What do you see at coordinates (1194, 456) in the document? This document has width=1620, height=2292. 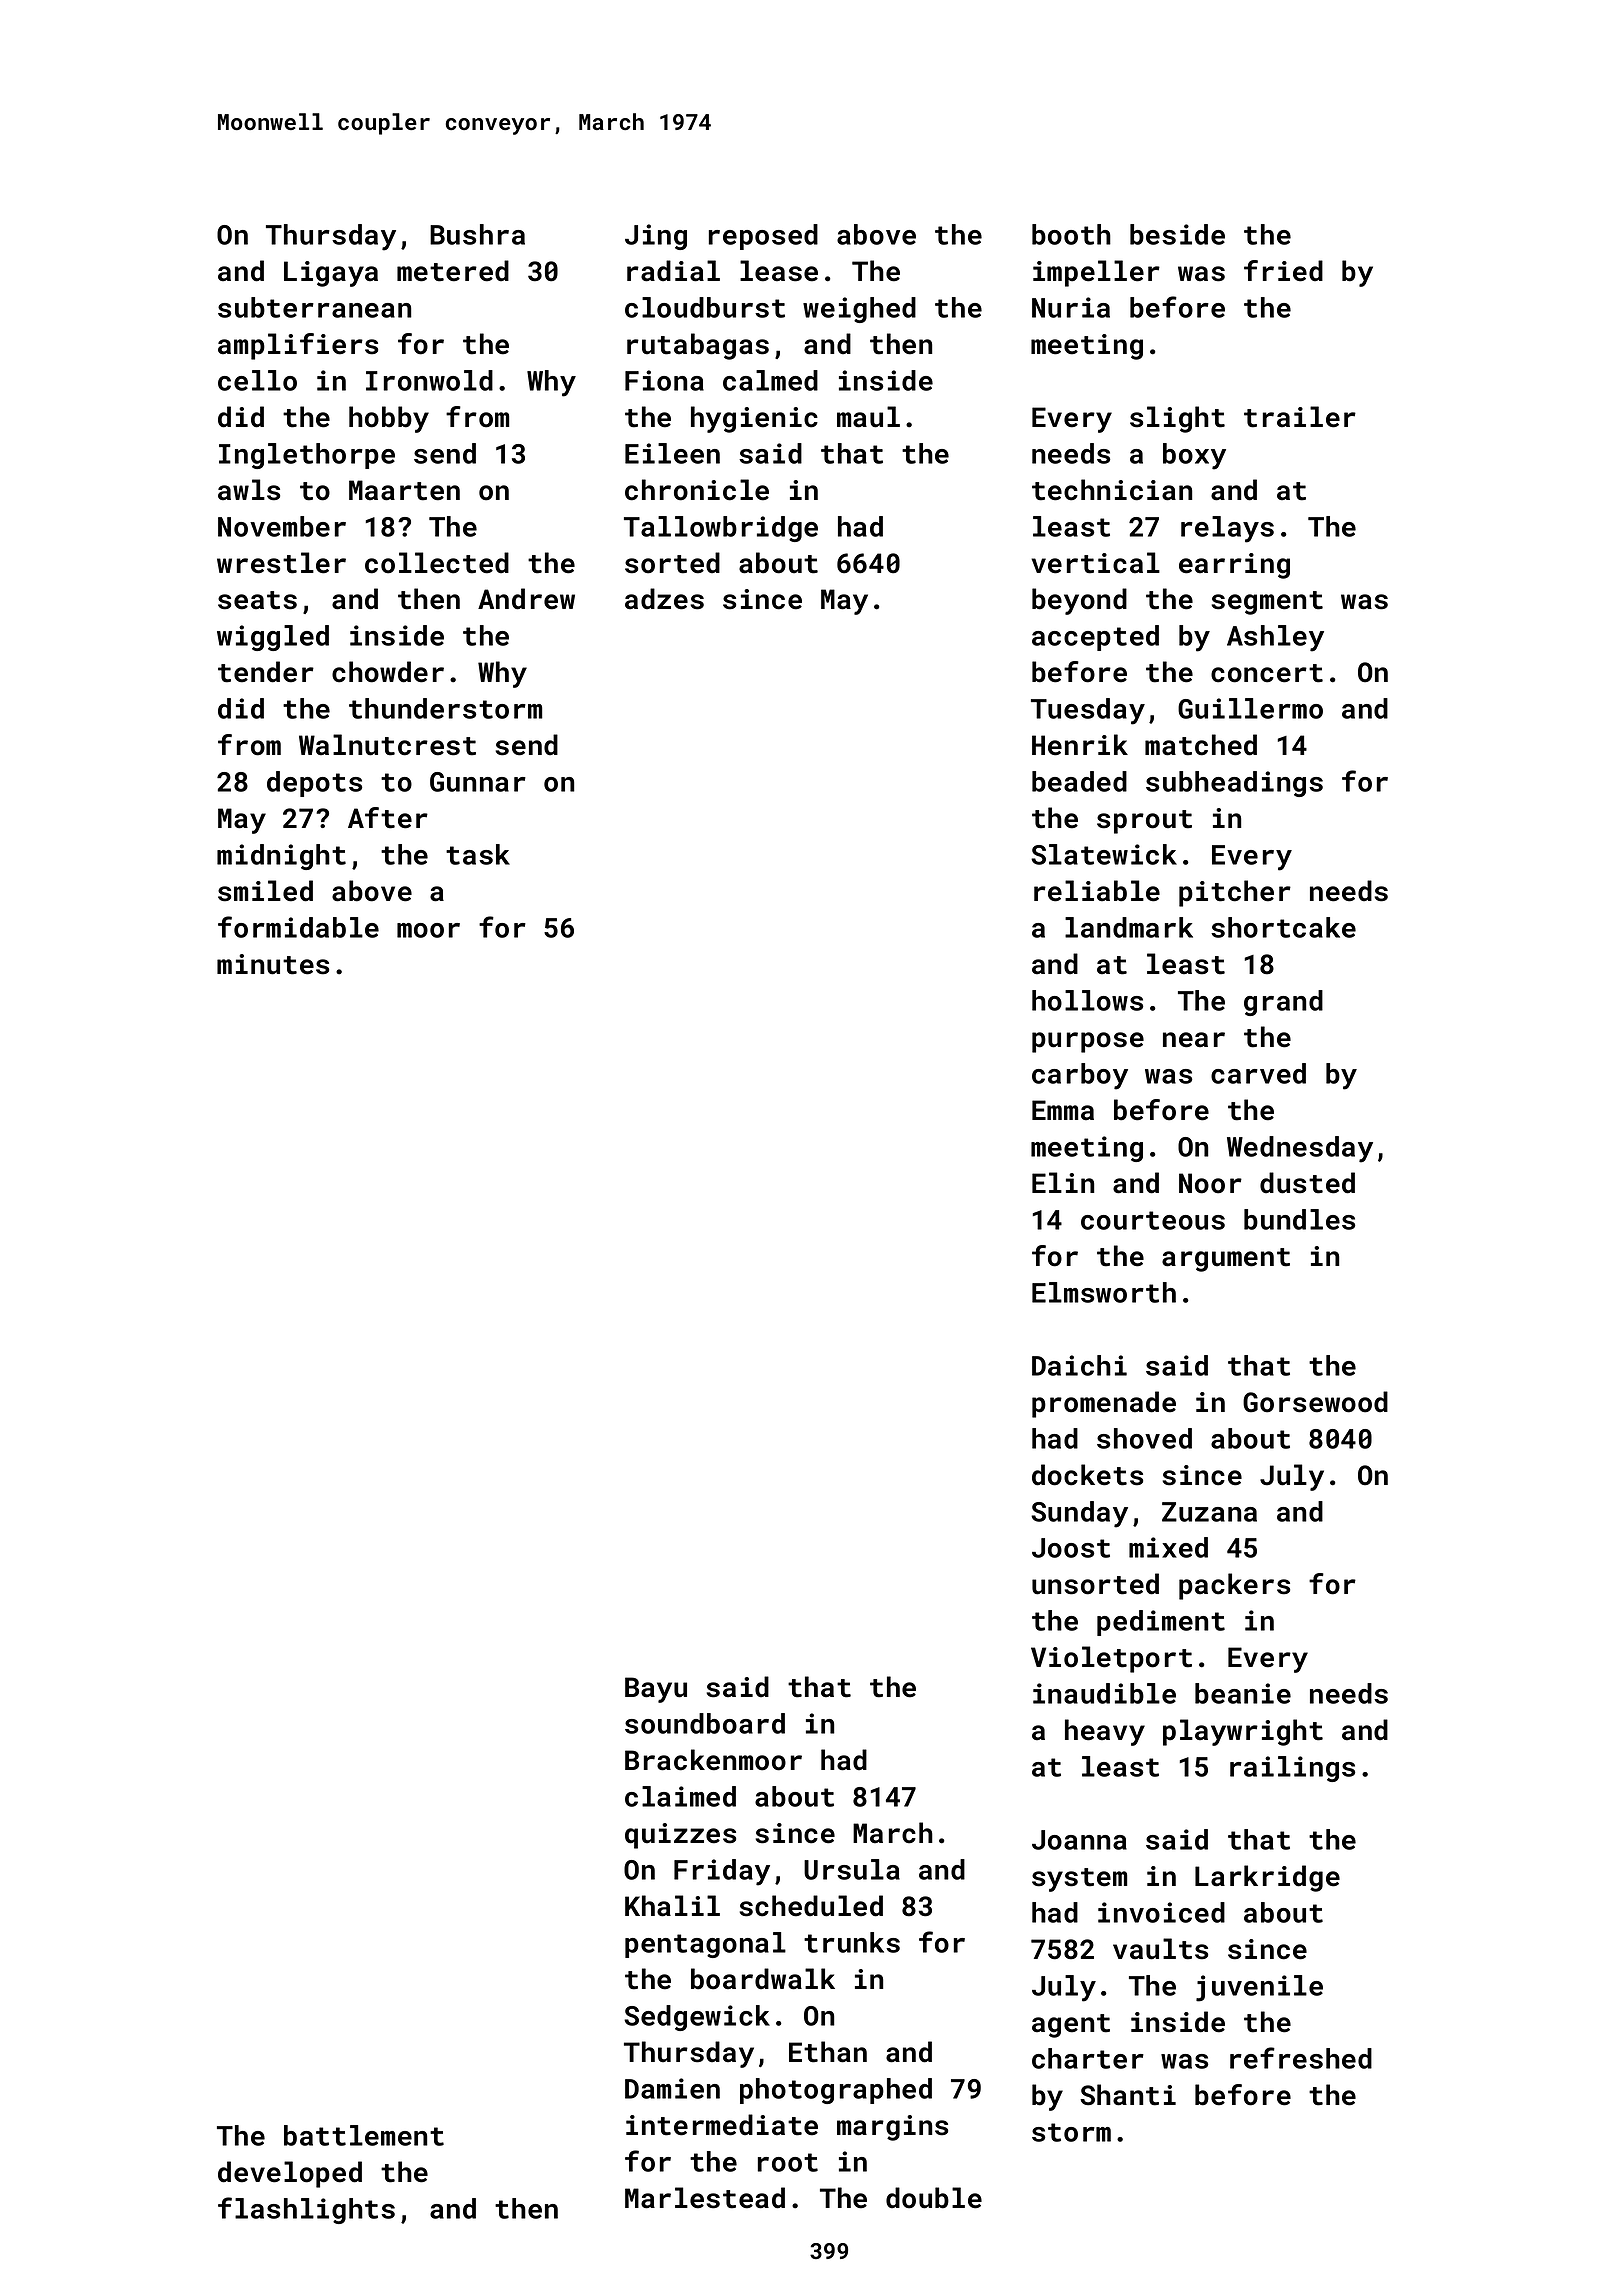 I see `boxy` at bounding box center [1194, 456].
